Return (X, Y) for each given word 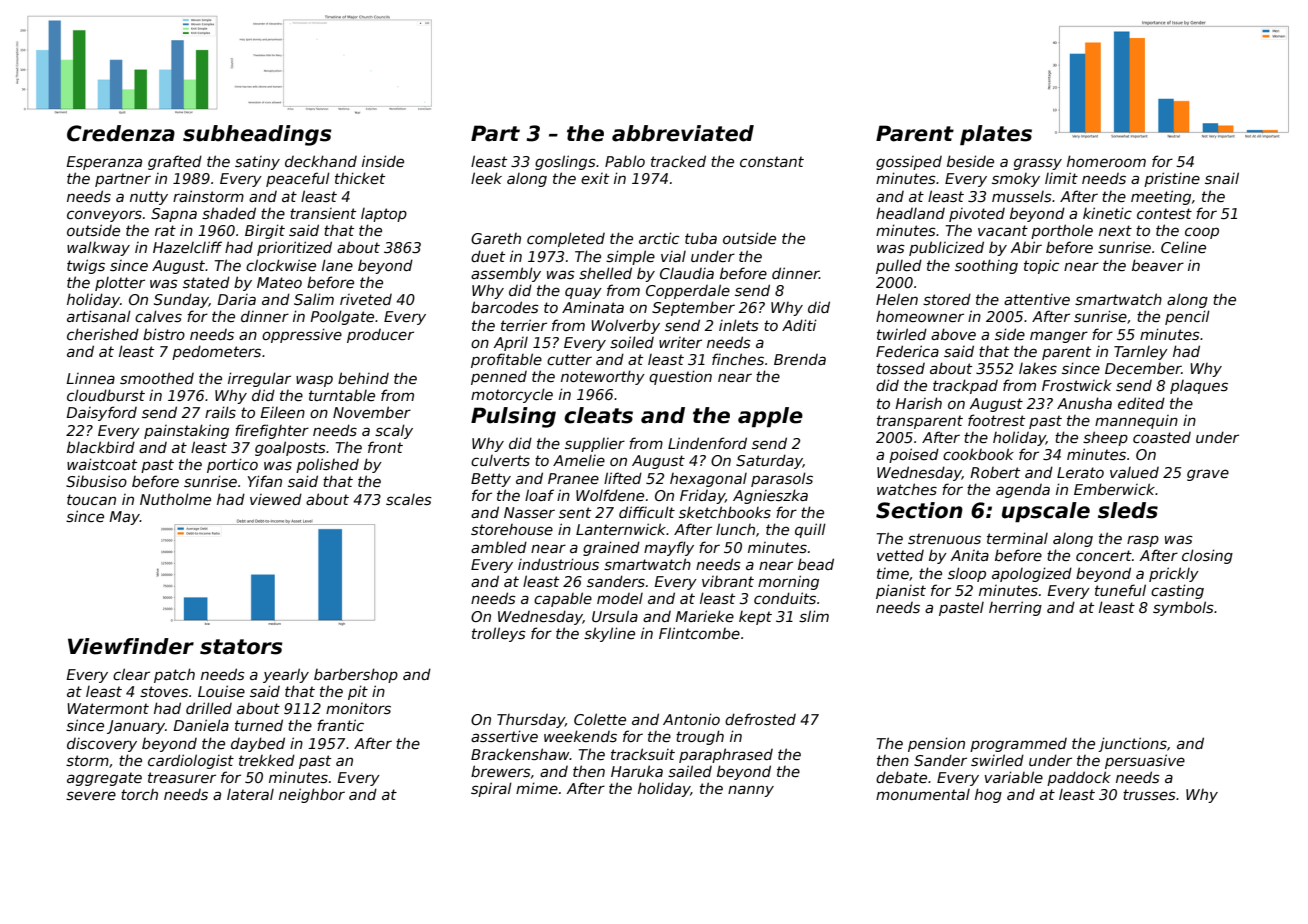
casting (1177, 591)
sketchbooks (725, 512)
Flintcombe (699, 633)
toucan (91, 499)
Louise (221, 691)
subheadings (257, 135)
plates (996, 135)
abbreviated (683, 133)
